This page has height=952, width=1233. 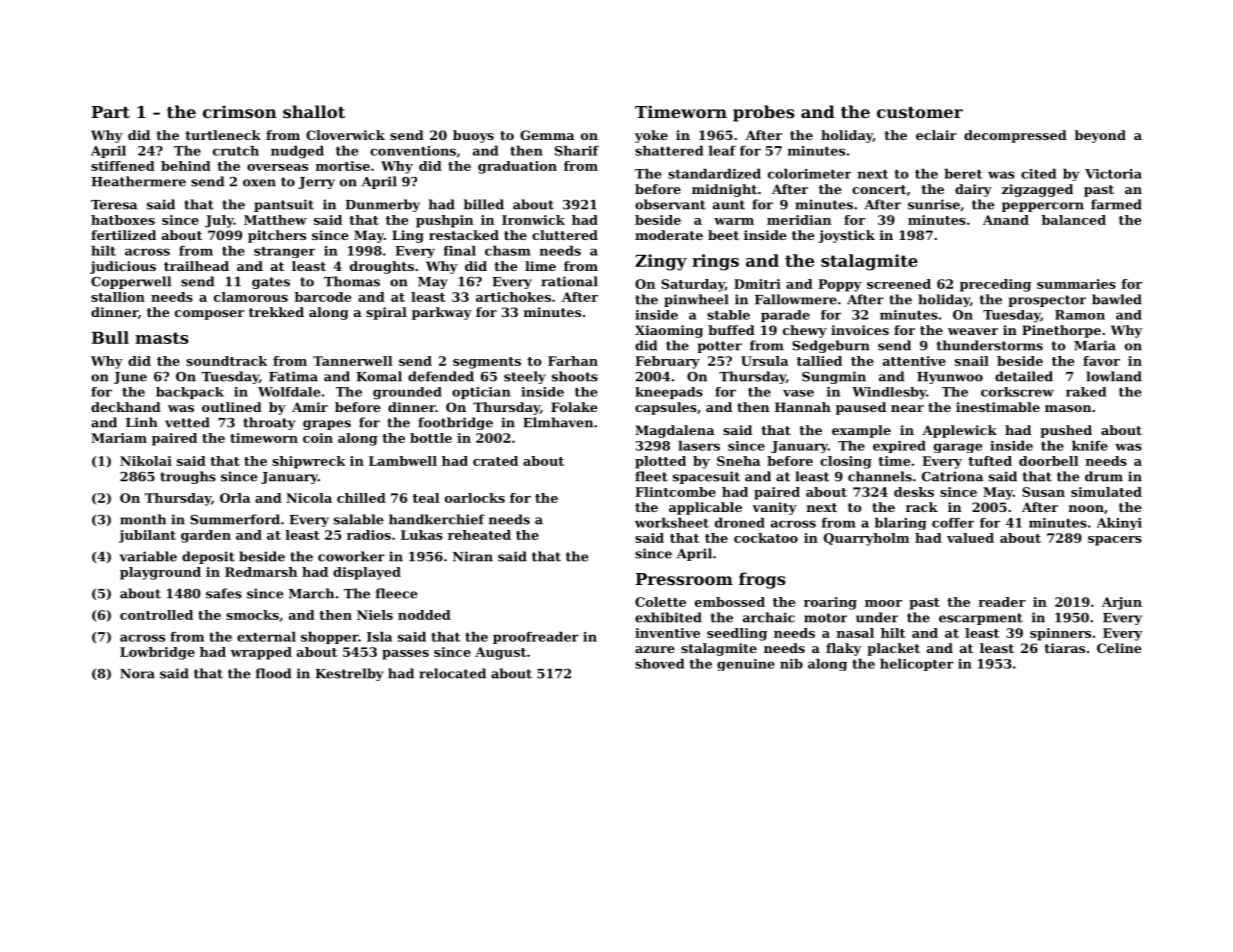 I want to click on preceding, so click(x=995, y=285).
